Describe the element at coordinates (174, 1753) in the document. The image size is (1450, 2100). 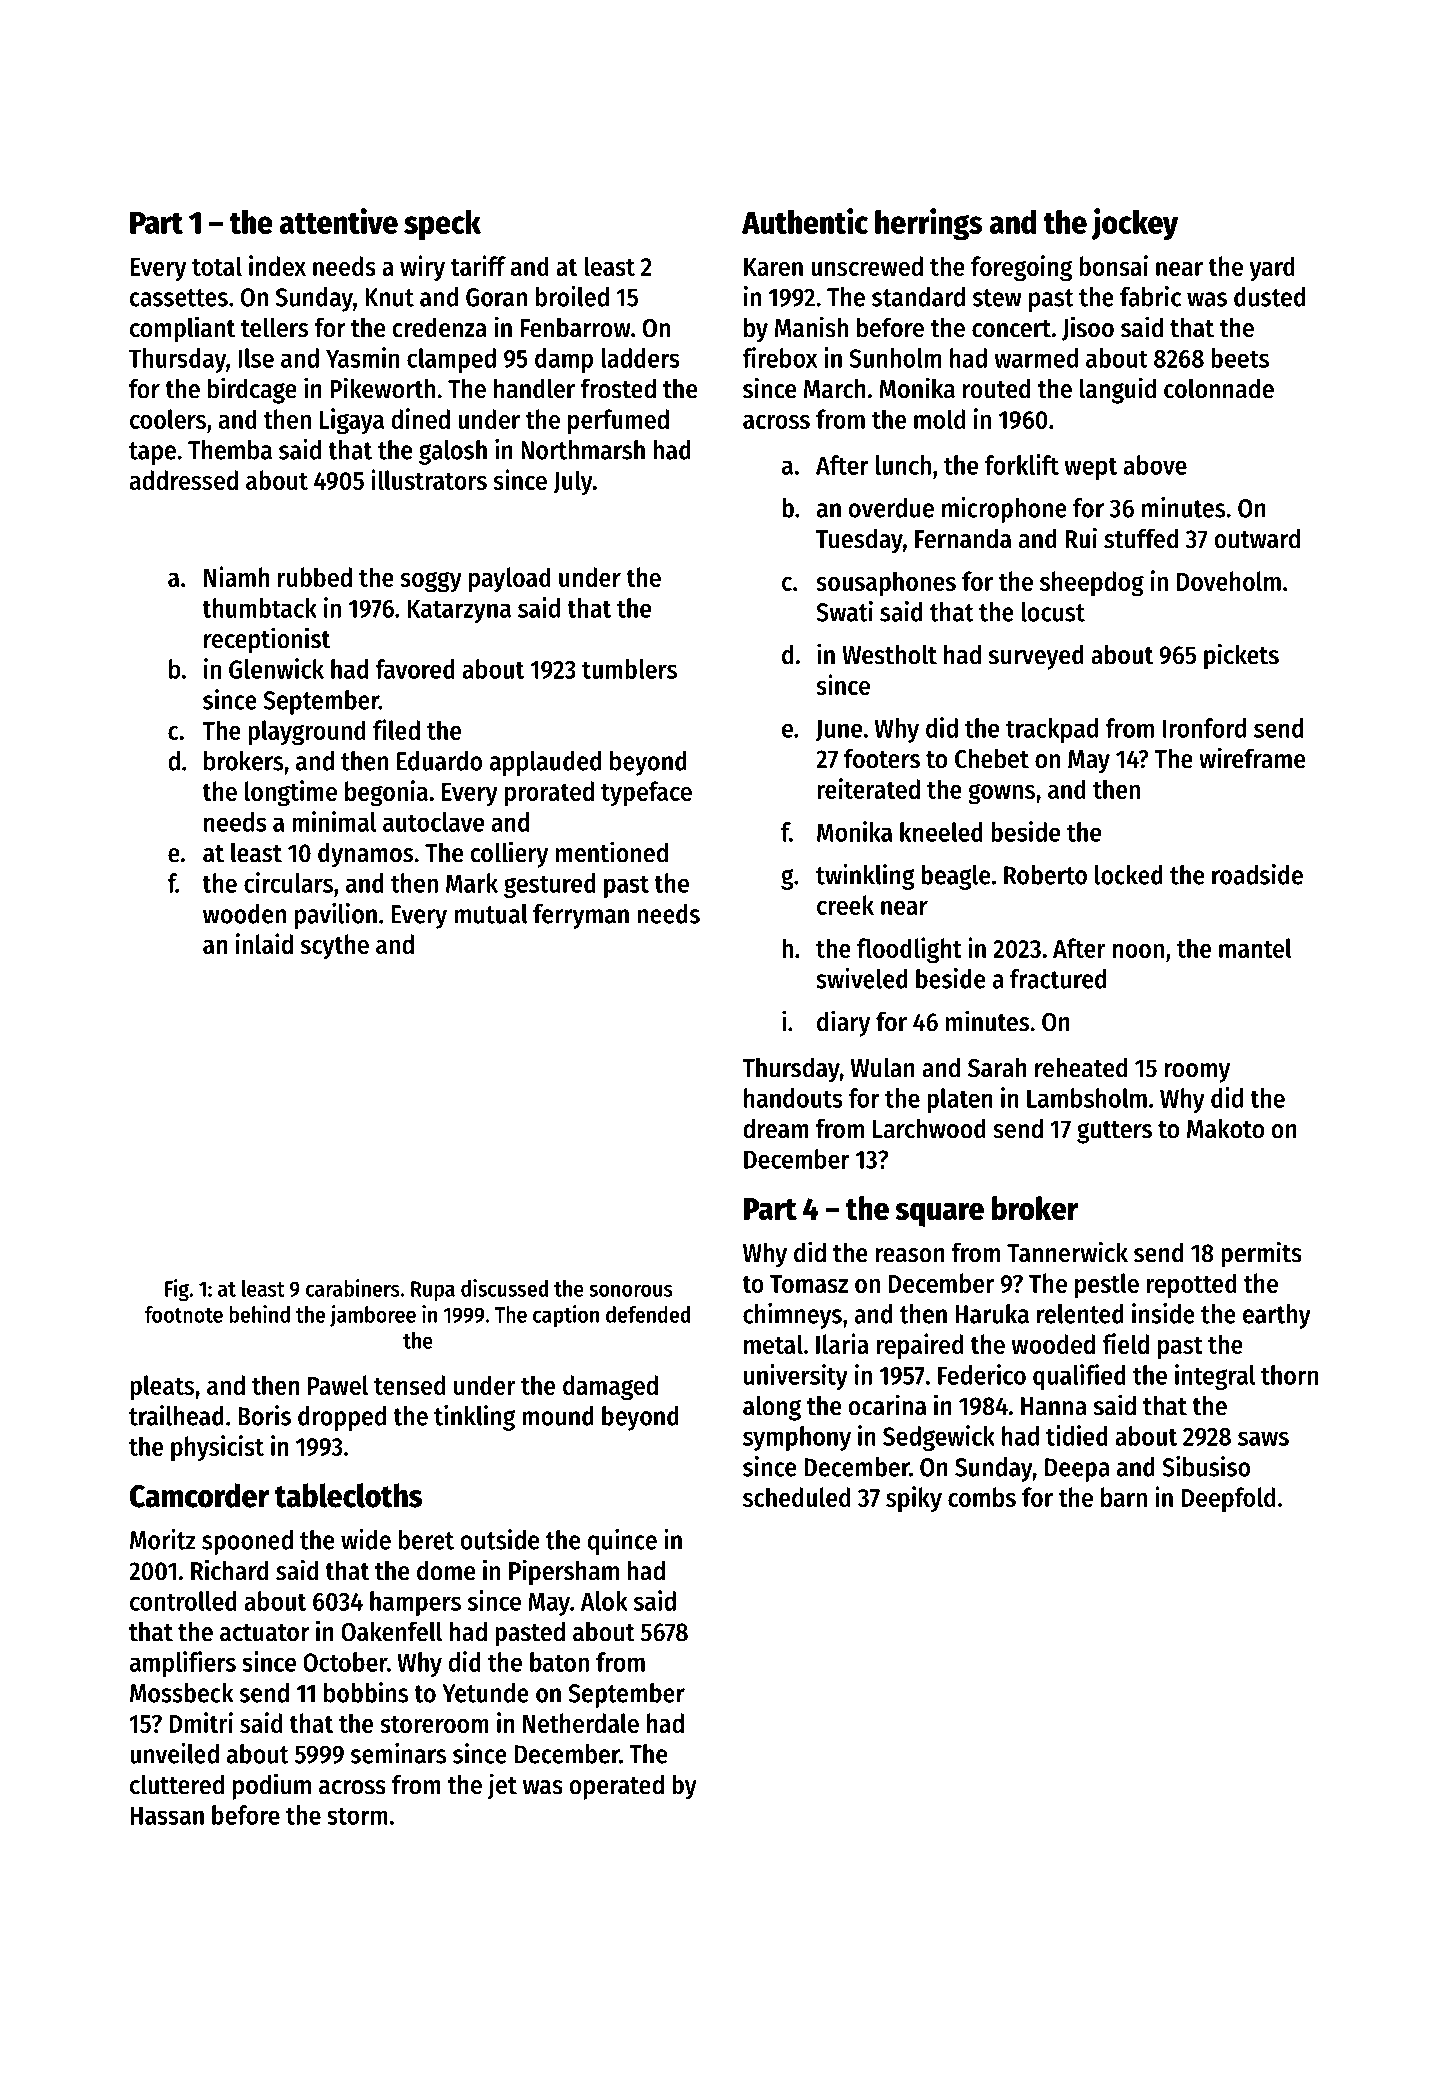
I see `unveiled` at that location.
